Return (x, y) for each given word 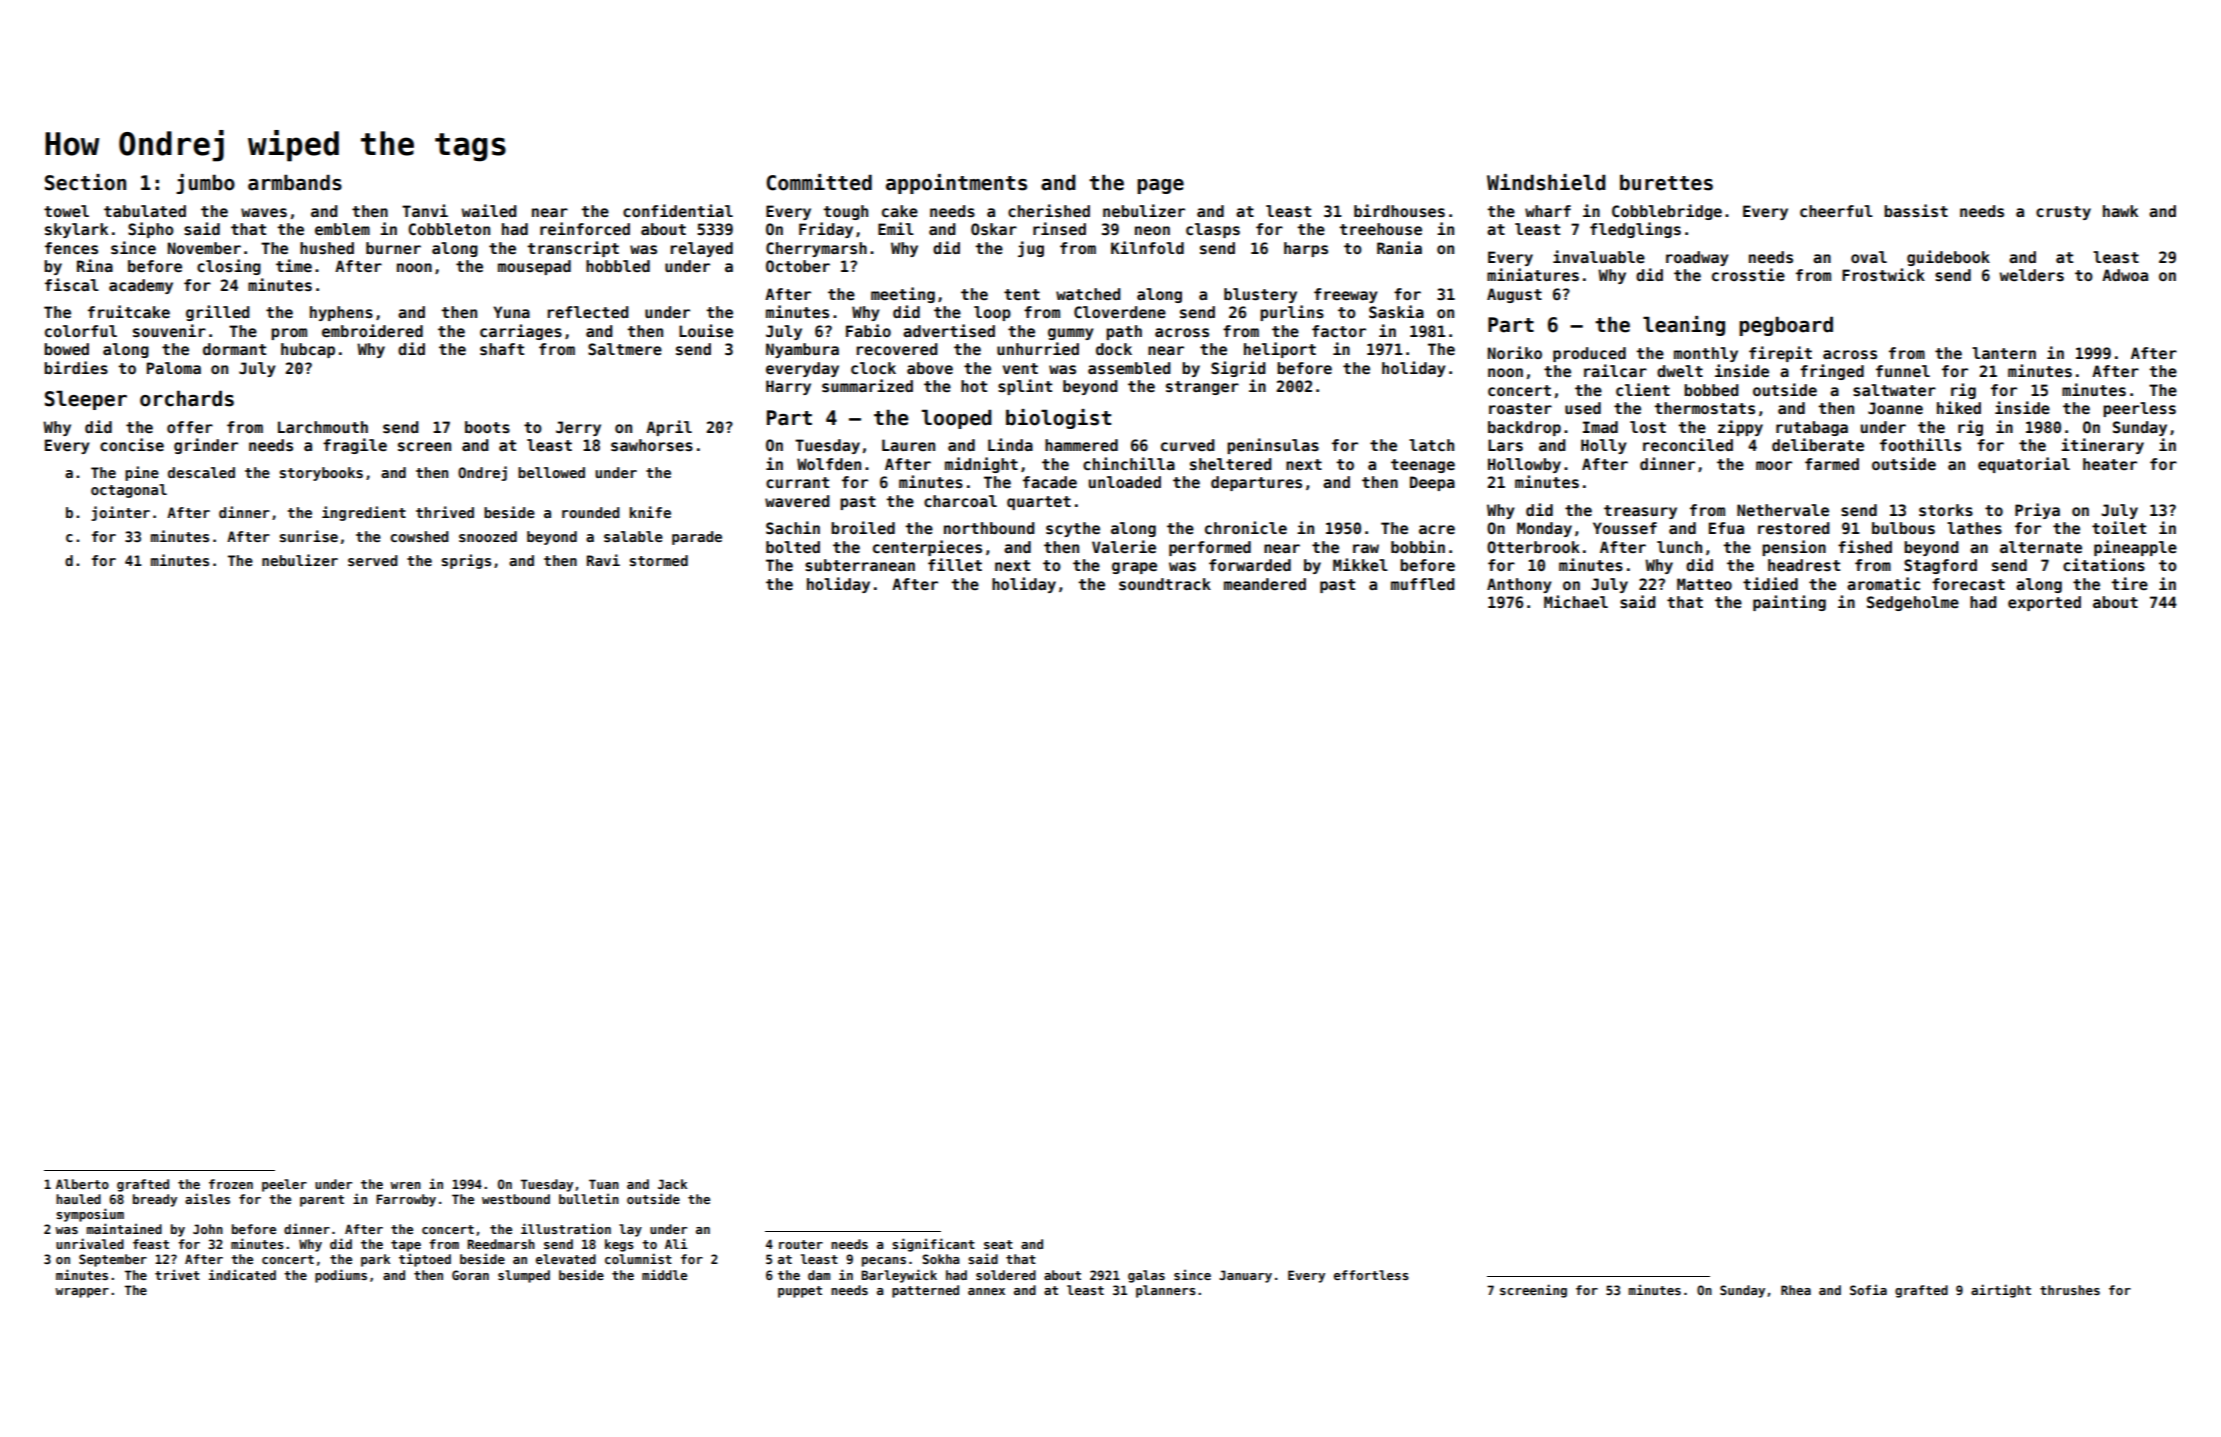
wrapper (82, 1293)
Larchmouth (323, 427)
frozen (231, 1184)
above (930, 368)
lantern (2004, 353)
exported (2044, 603)
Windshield (1546, 182)
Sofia (1868, 1289)
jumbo (205, 184)
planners (1166, 1291)
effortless (1371, 1275)
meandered (1265, 584)
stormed (659, 560)
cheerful (1836, 211)
